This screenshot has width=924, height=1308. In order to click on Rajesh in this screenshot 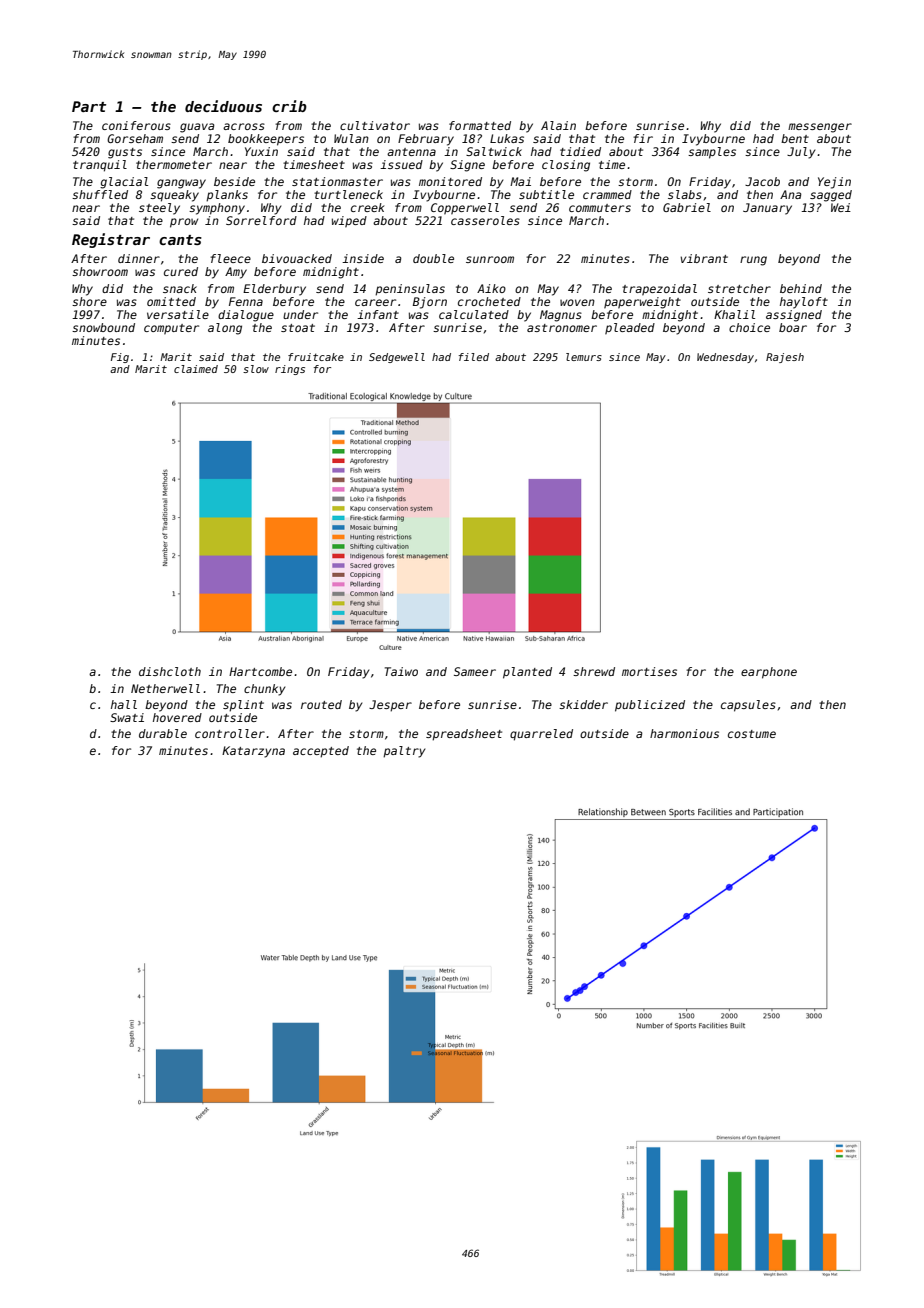, I will do `click(785, 358)`.
